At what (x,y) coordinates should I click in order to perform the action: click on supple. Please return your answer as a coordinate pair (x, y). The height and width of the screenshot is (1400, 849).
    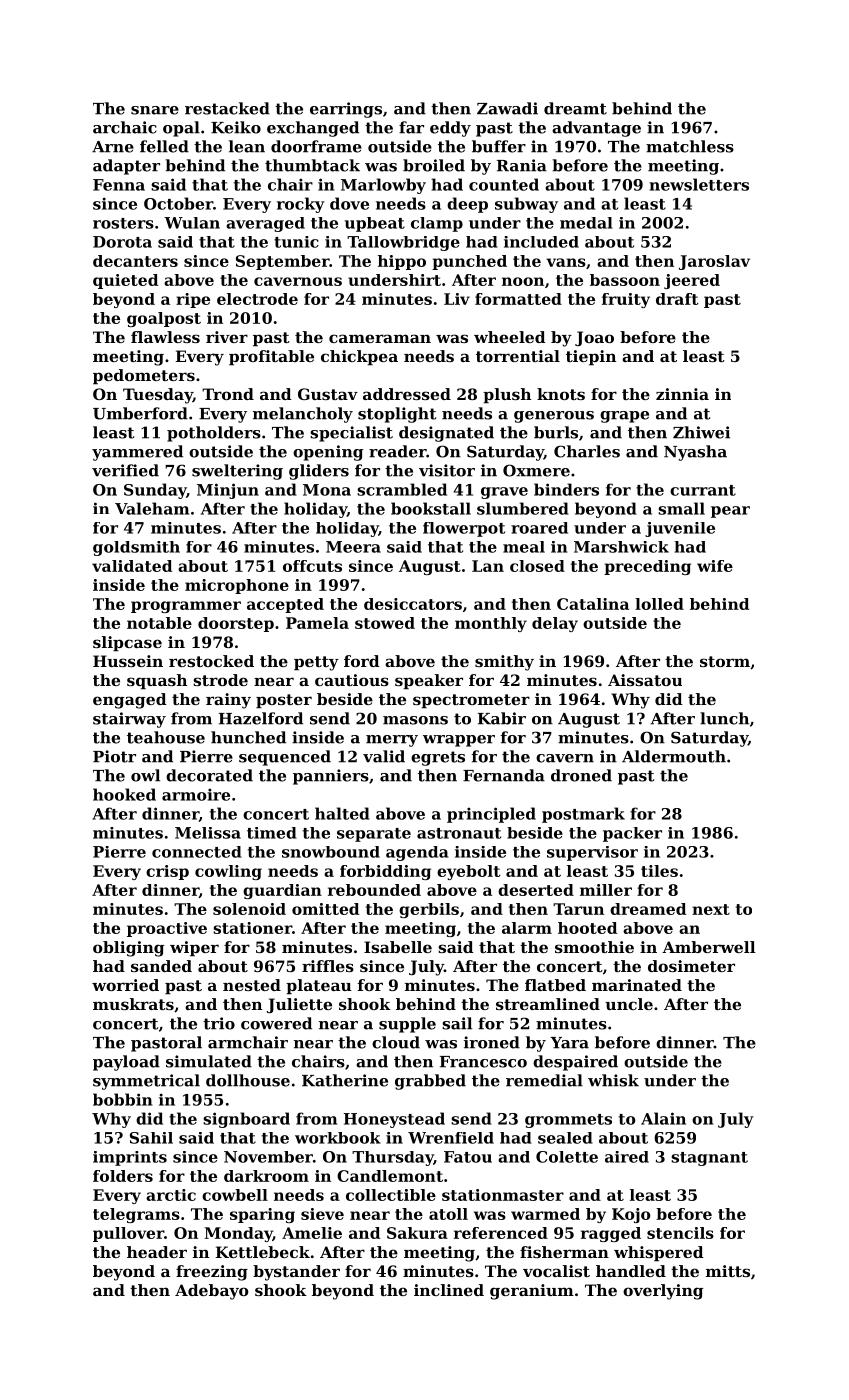
    Looking at the image, I should click on (407, 1025).
